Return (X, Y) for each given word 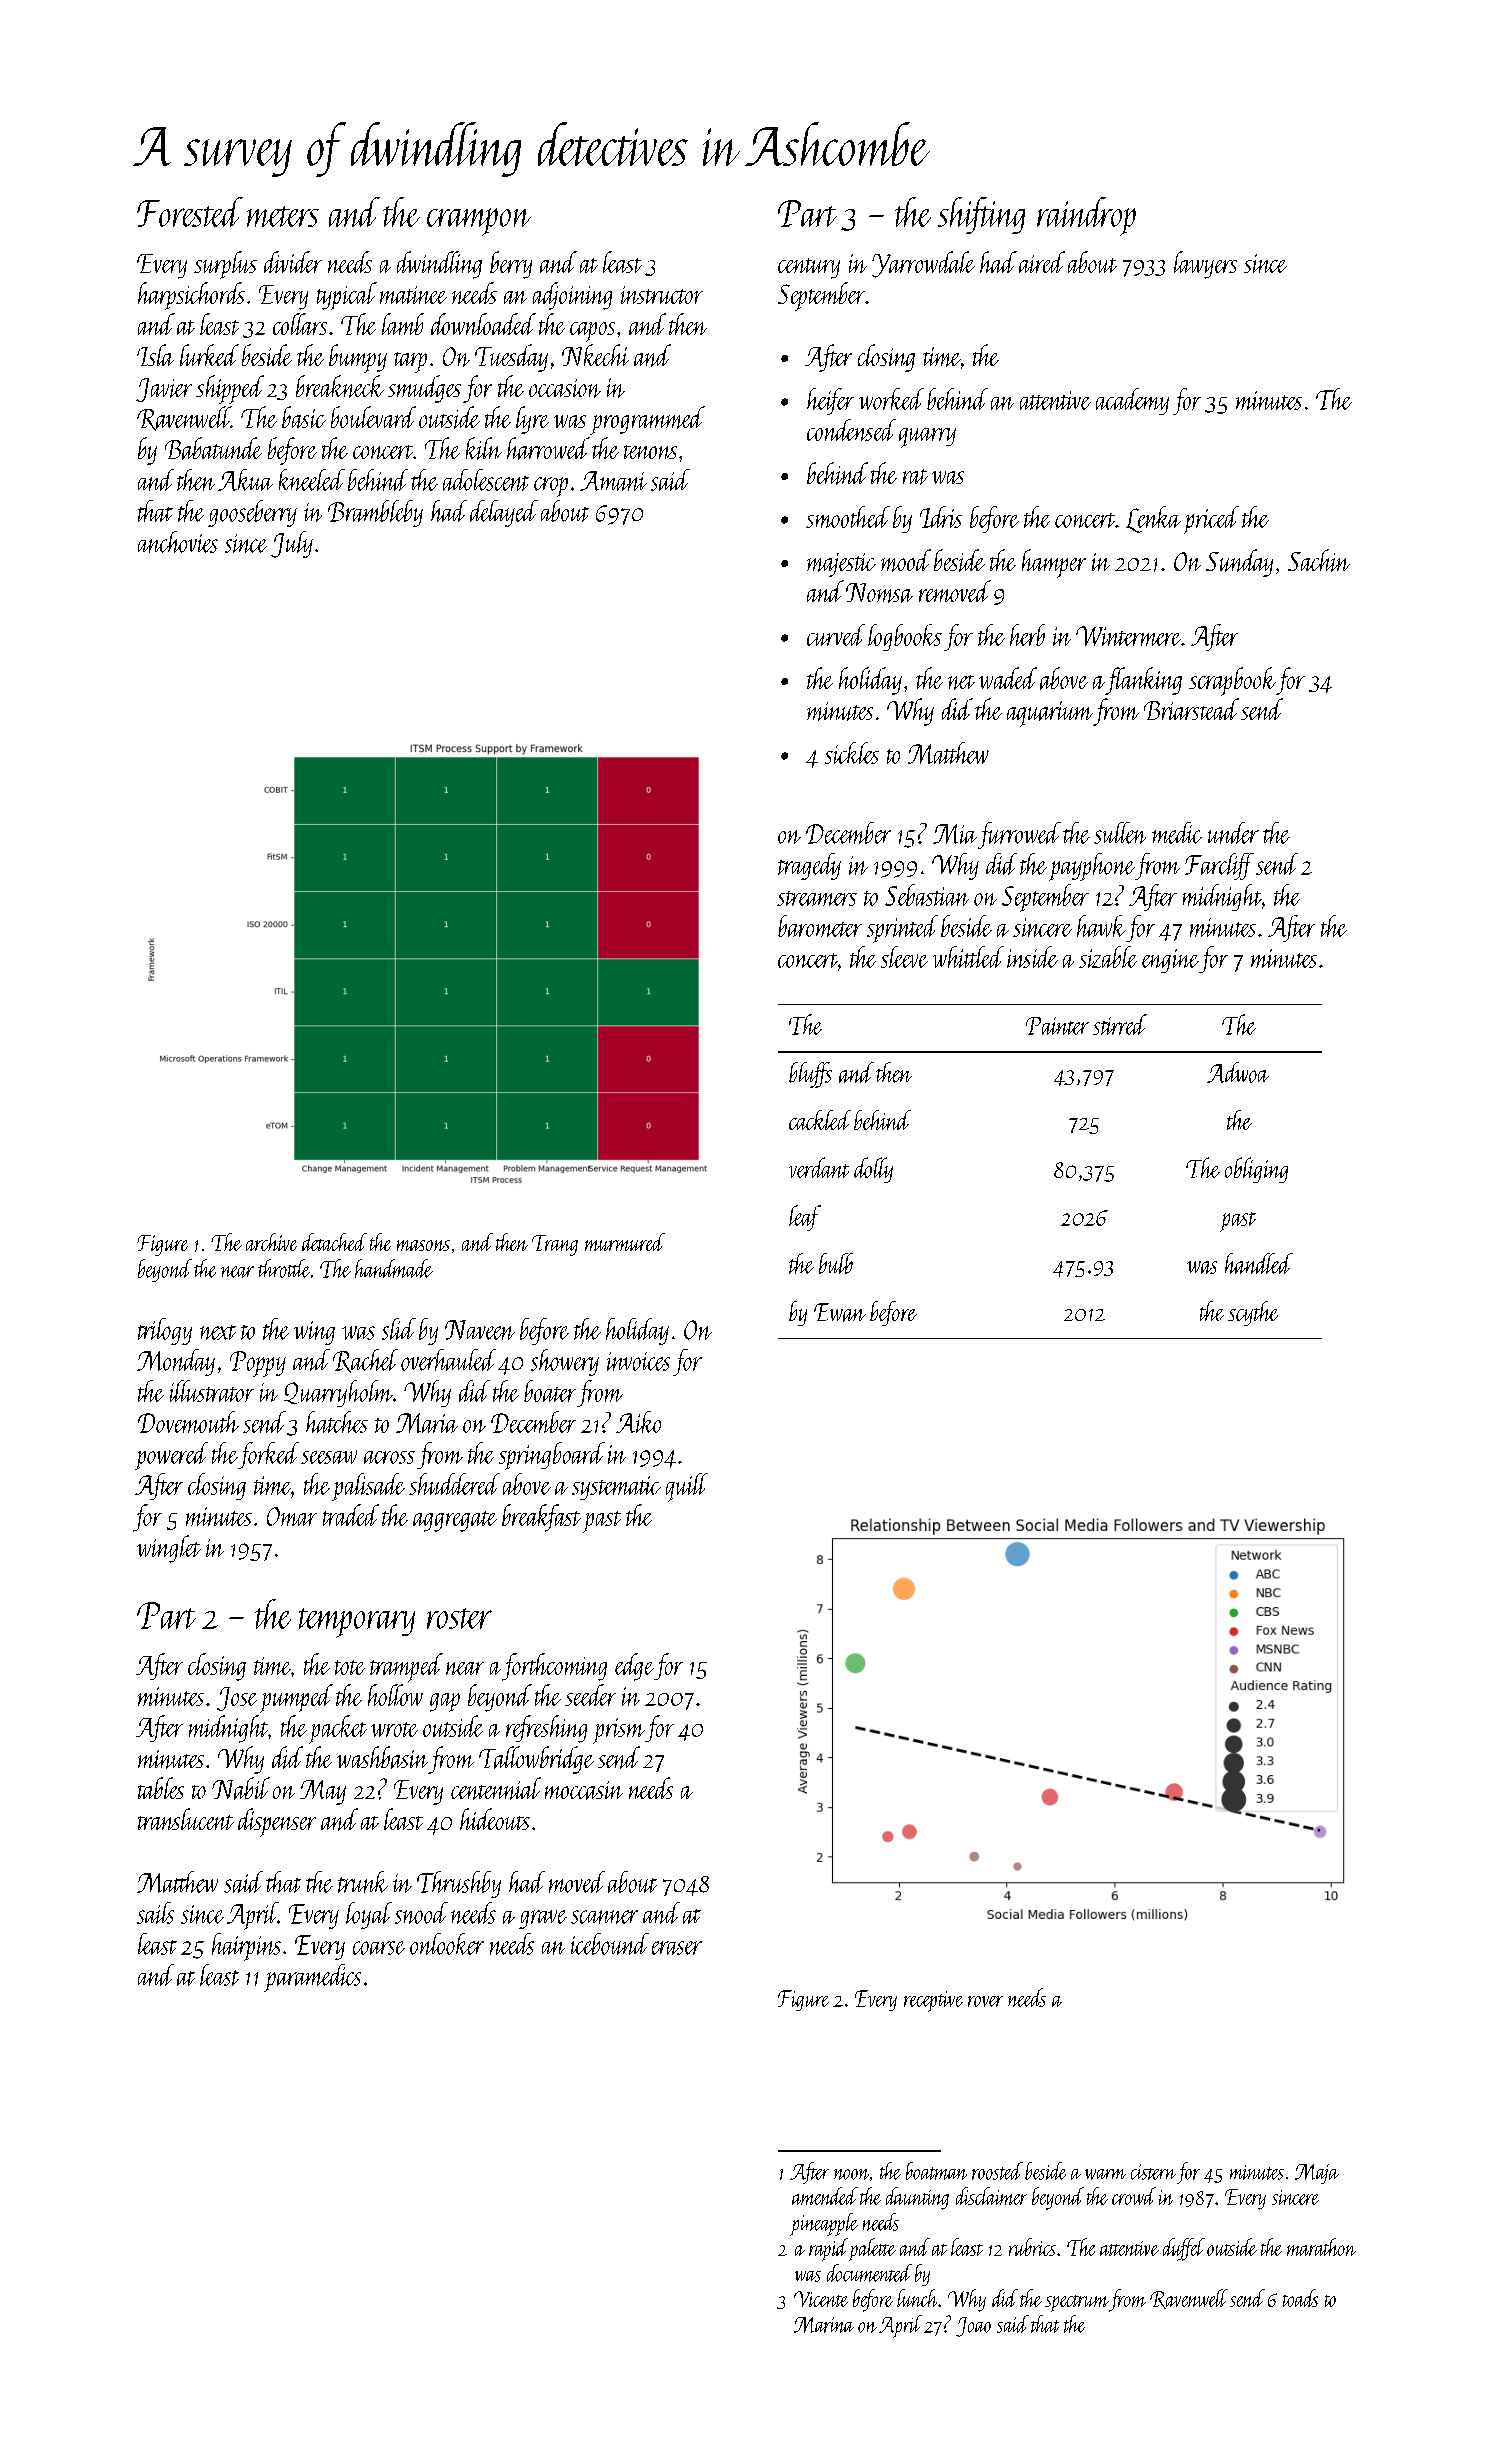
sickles (852, 753)
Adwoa (1238, 1072)
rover (985, 2001)
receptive (933, 2001)
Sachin (1319, 560)
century (809, 268)
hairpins (246, 1947)
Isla (155, 355)
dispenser (277, 1822)
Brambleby (375, 513)
